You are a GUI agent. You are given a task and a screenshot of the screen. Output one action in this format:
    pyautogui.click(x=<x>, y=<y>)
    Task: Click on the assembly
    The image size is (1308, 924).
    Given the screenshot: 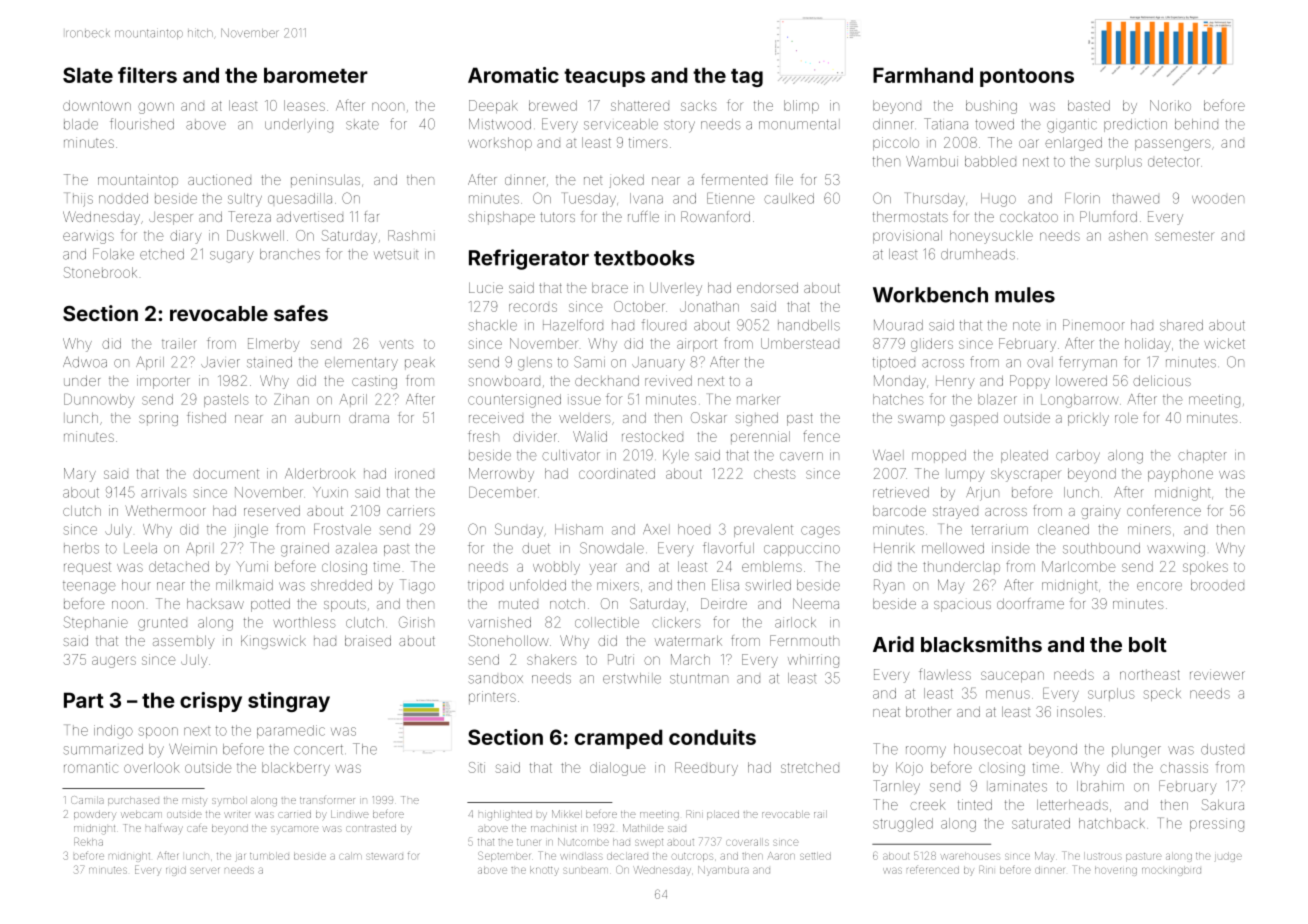 What is the action you would take?
    pyautogui.click(x=184, y=642)
